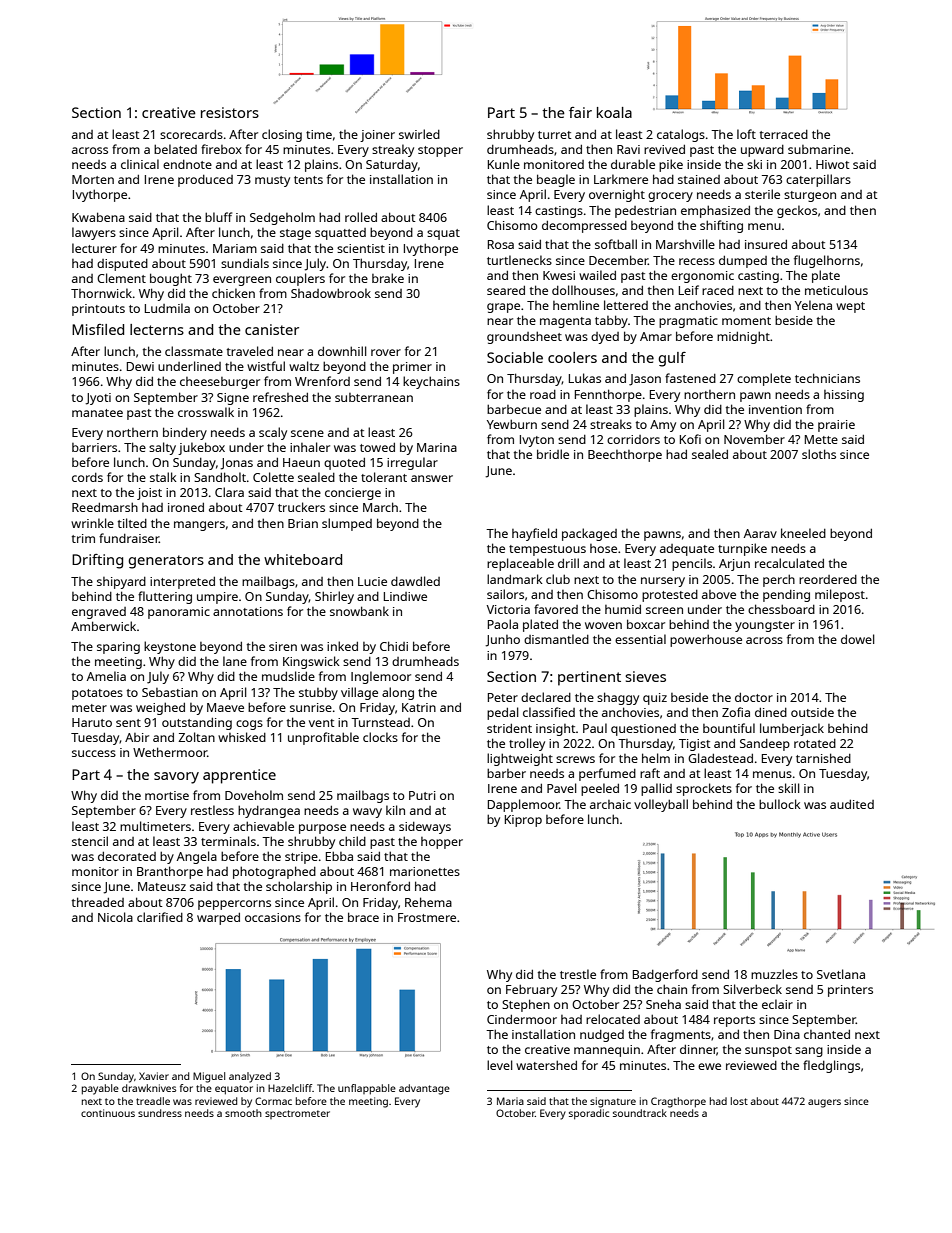 The width and height of the image is (952, 1233). I want to click on Kofi, so click(690, 439).
